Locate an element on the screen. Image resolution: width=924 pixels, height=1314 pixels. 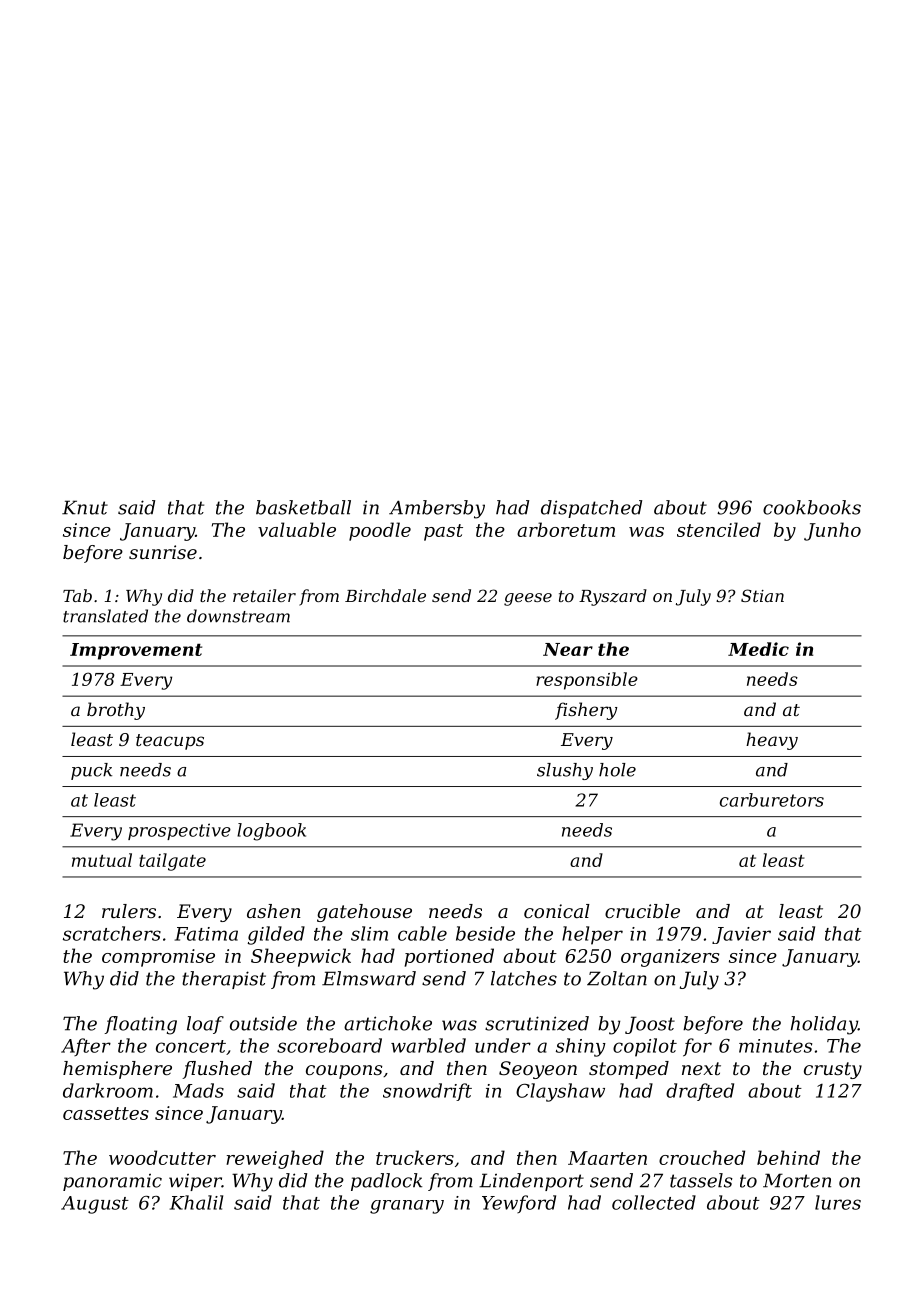
compromise is located at coordinates (158, 958).
